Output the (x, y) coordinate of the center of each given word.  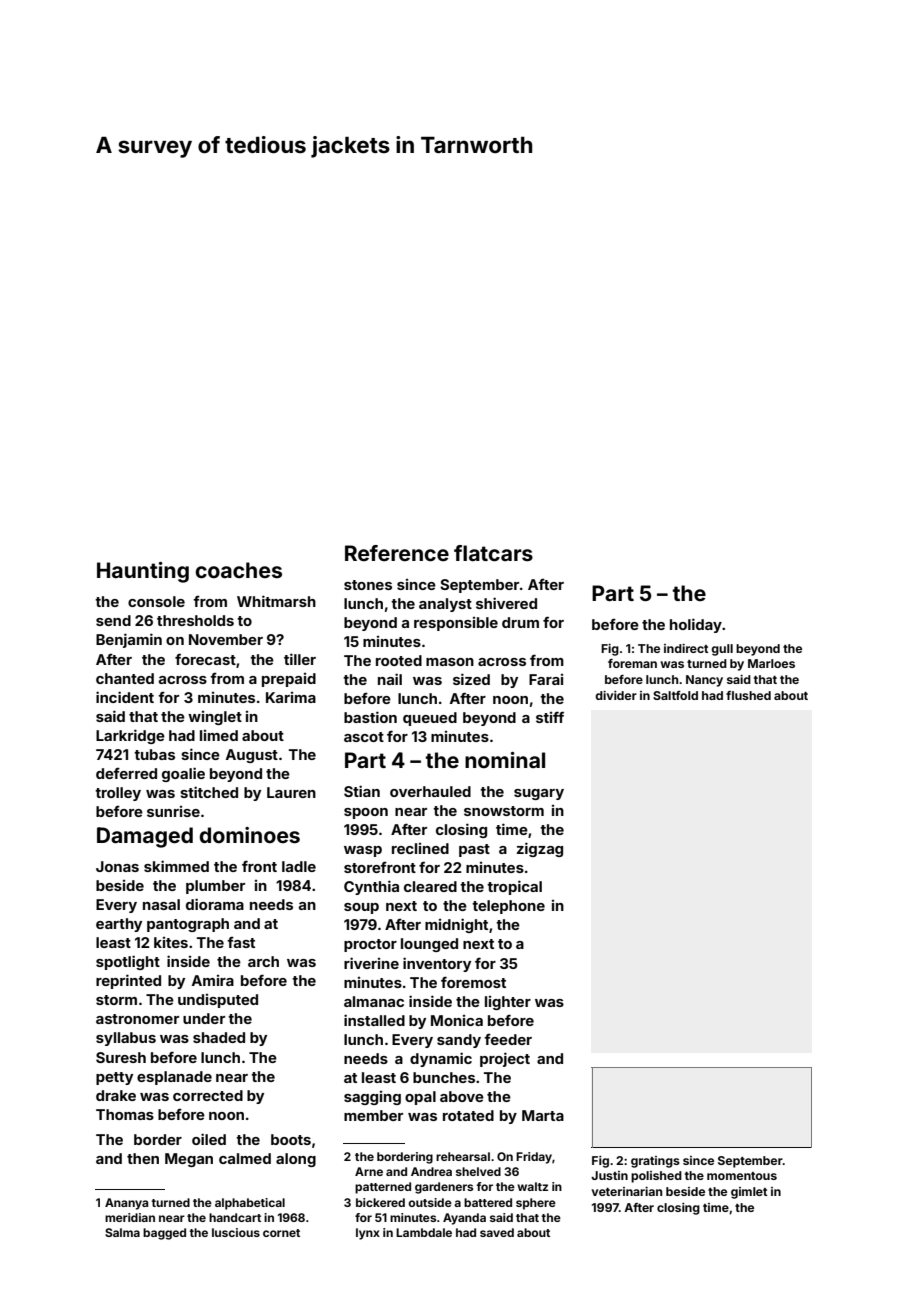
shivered (506, 603)
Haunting (143, 572)
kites (171, 942)
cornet (281, 1233)
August (252, 756)
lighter (508, 1003)
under (204, 1018)
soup (361, 908)
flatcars (493, 553)
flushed (748, 695)
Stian (362, 791)
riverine (371, 963)
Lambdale (424, 1232)
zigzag (540, 849)
